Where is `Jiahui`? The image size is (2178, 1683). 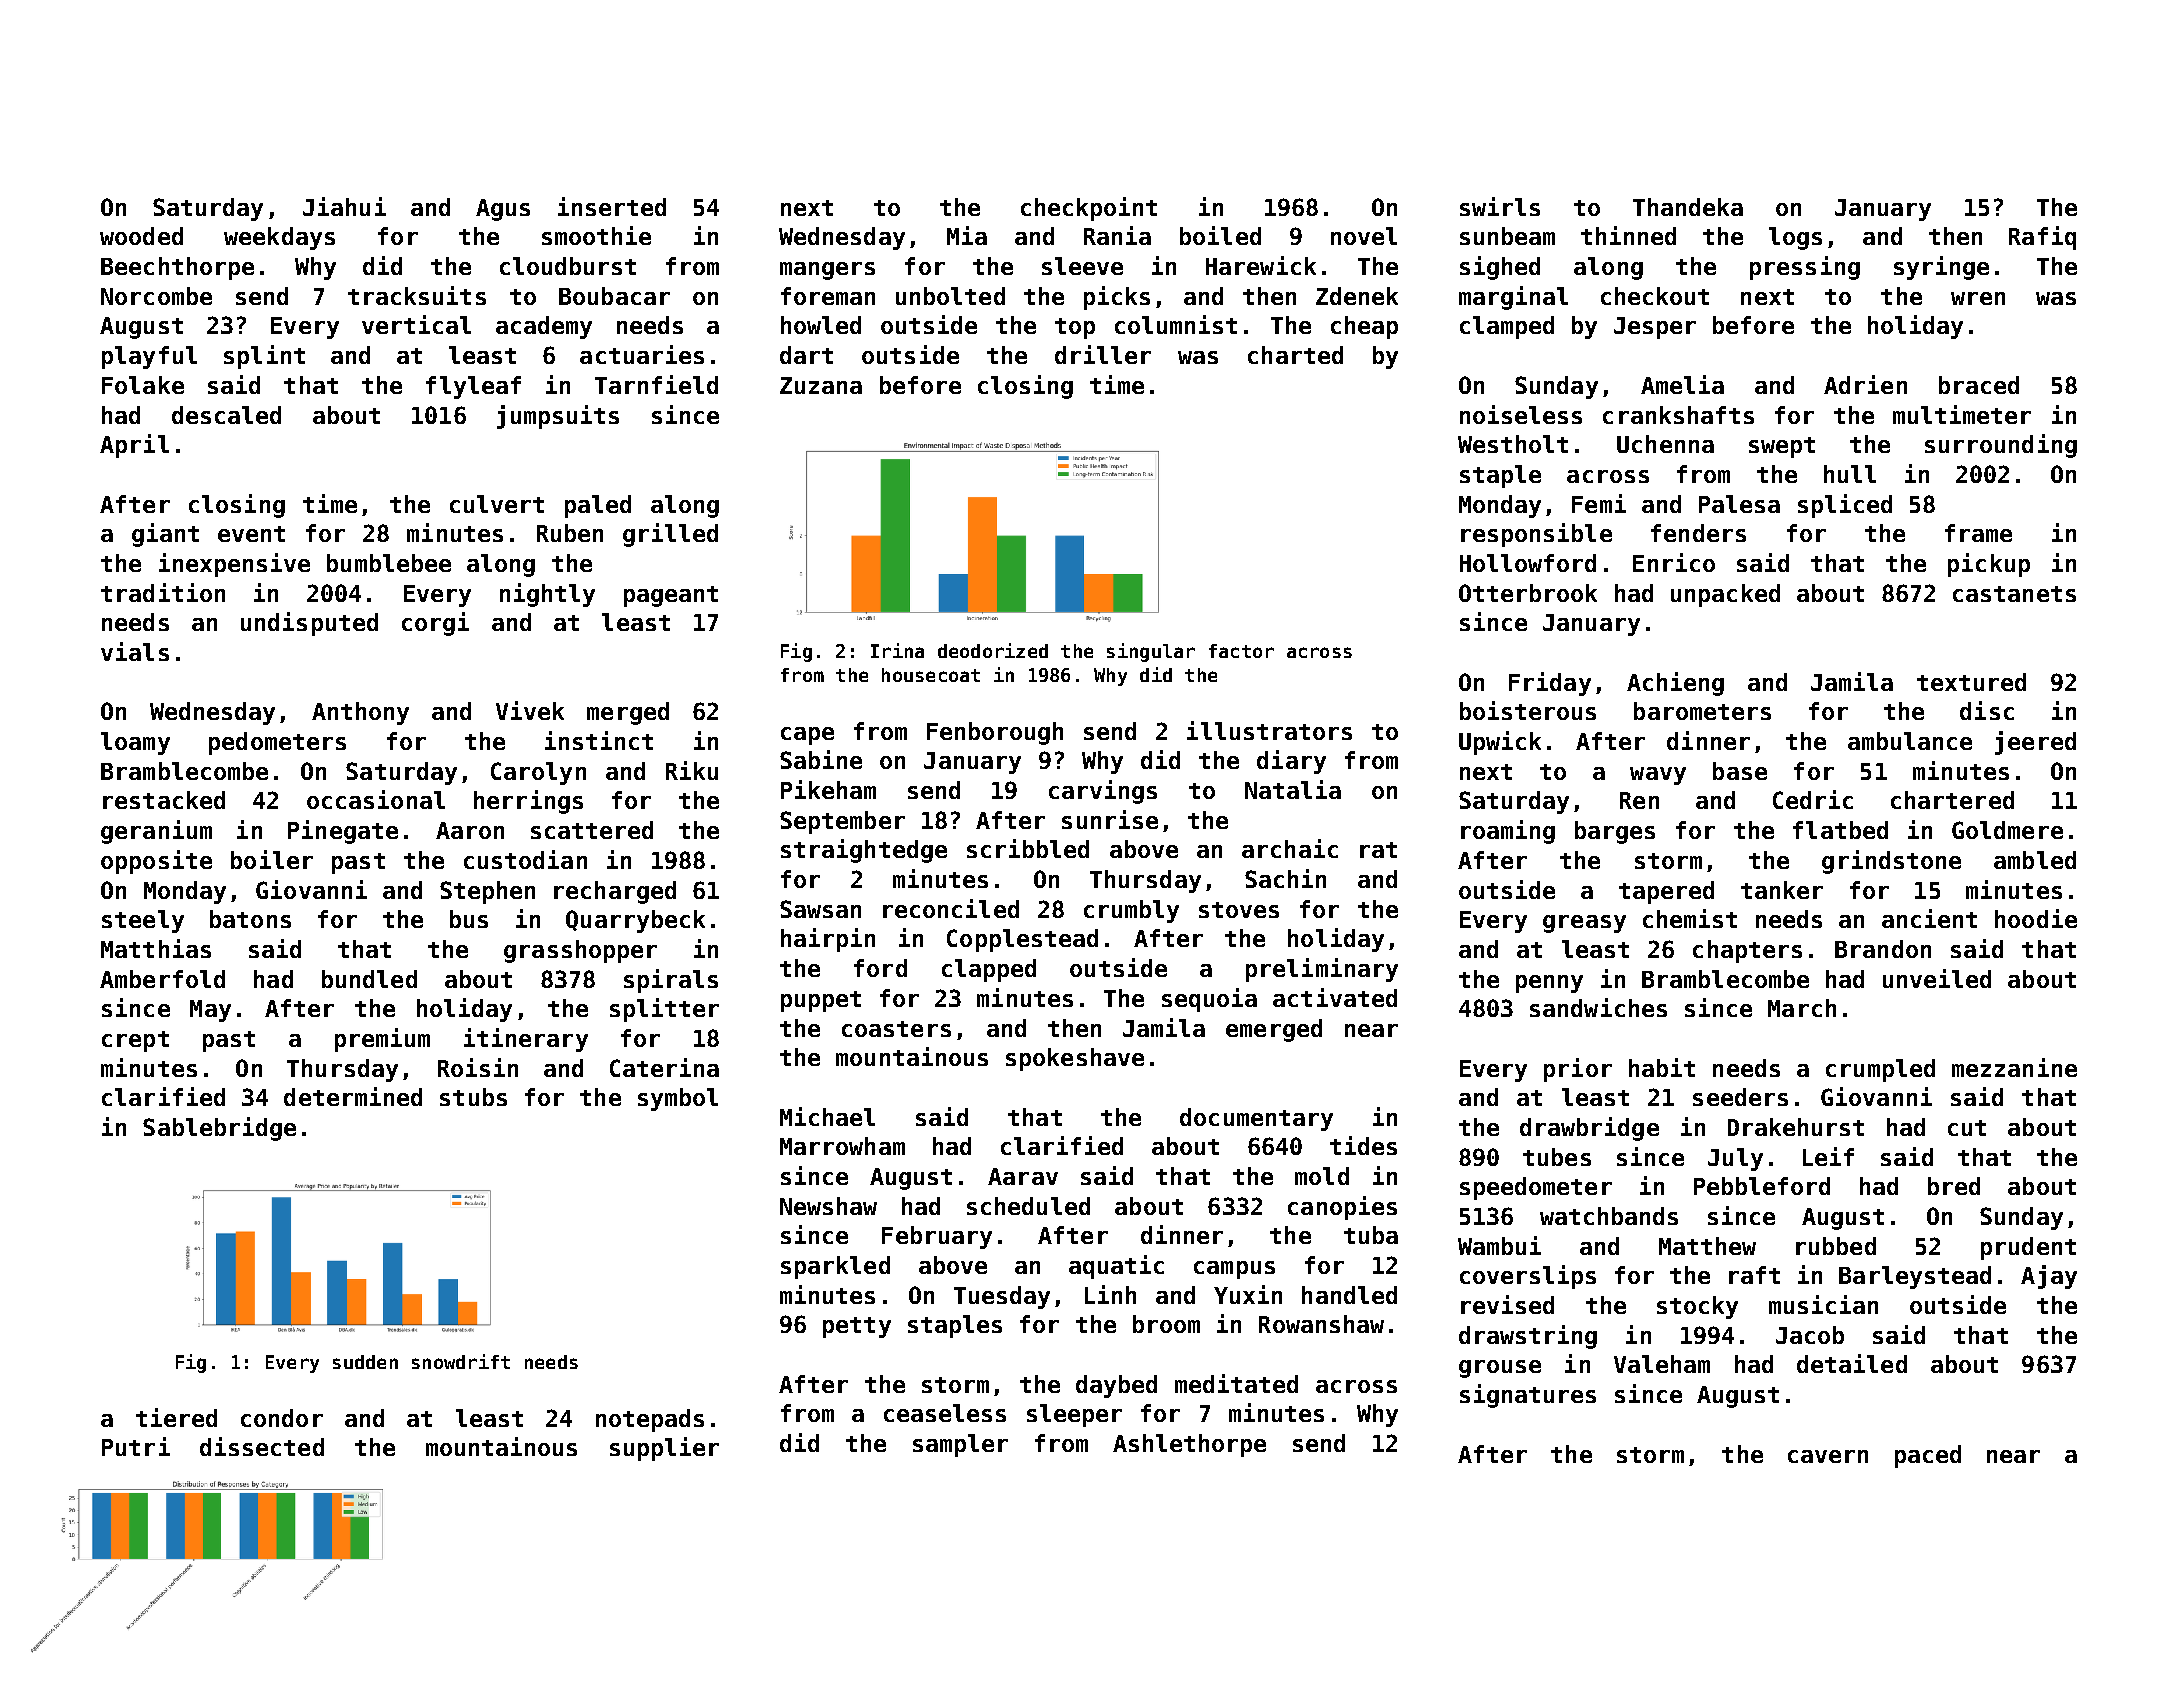 Jiahui is located at coordinates (344, 206).
